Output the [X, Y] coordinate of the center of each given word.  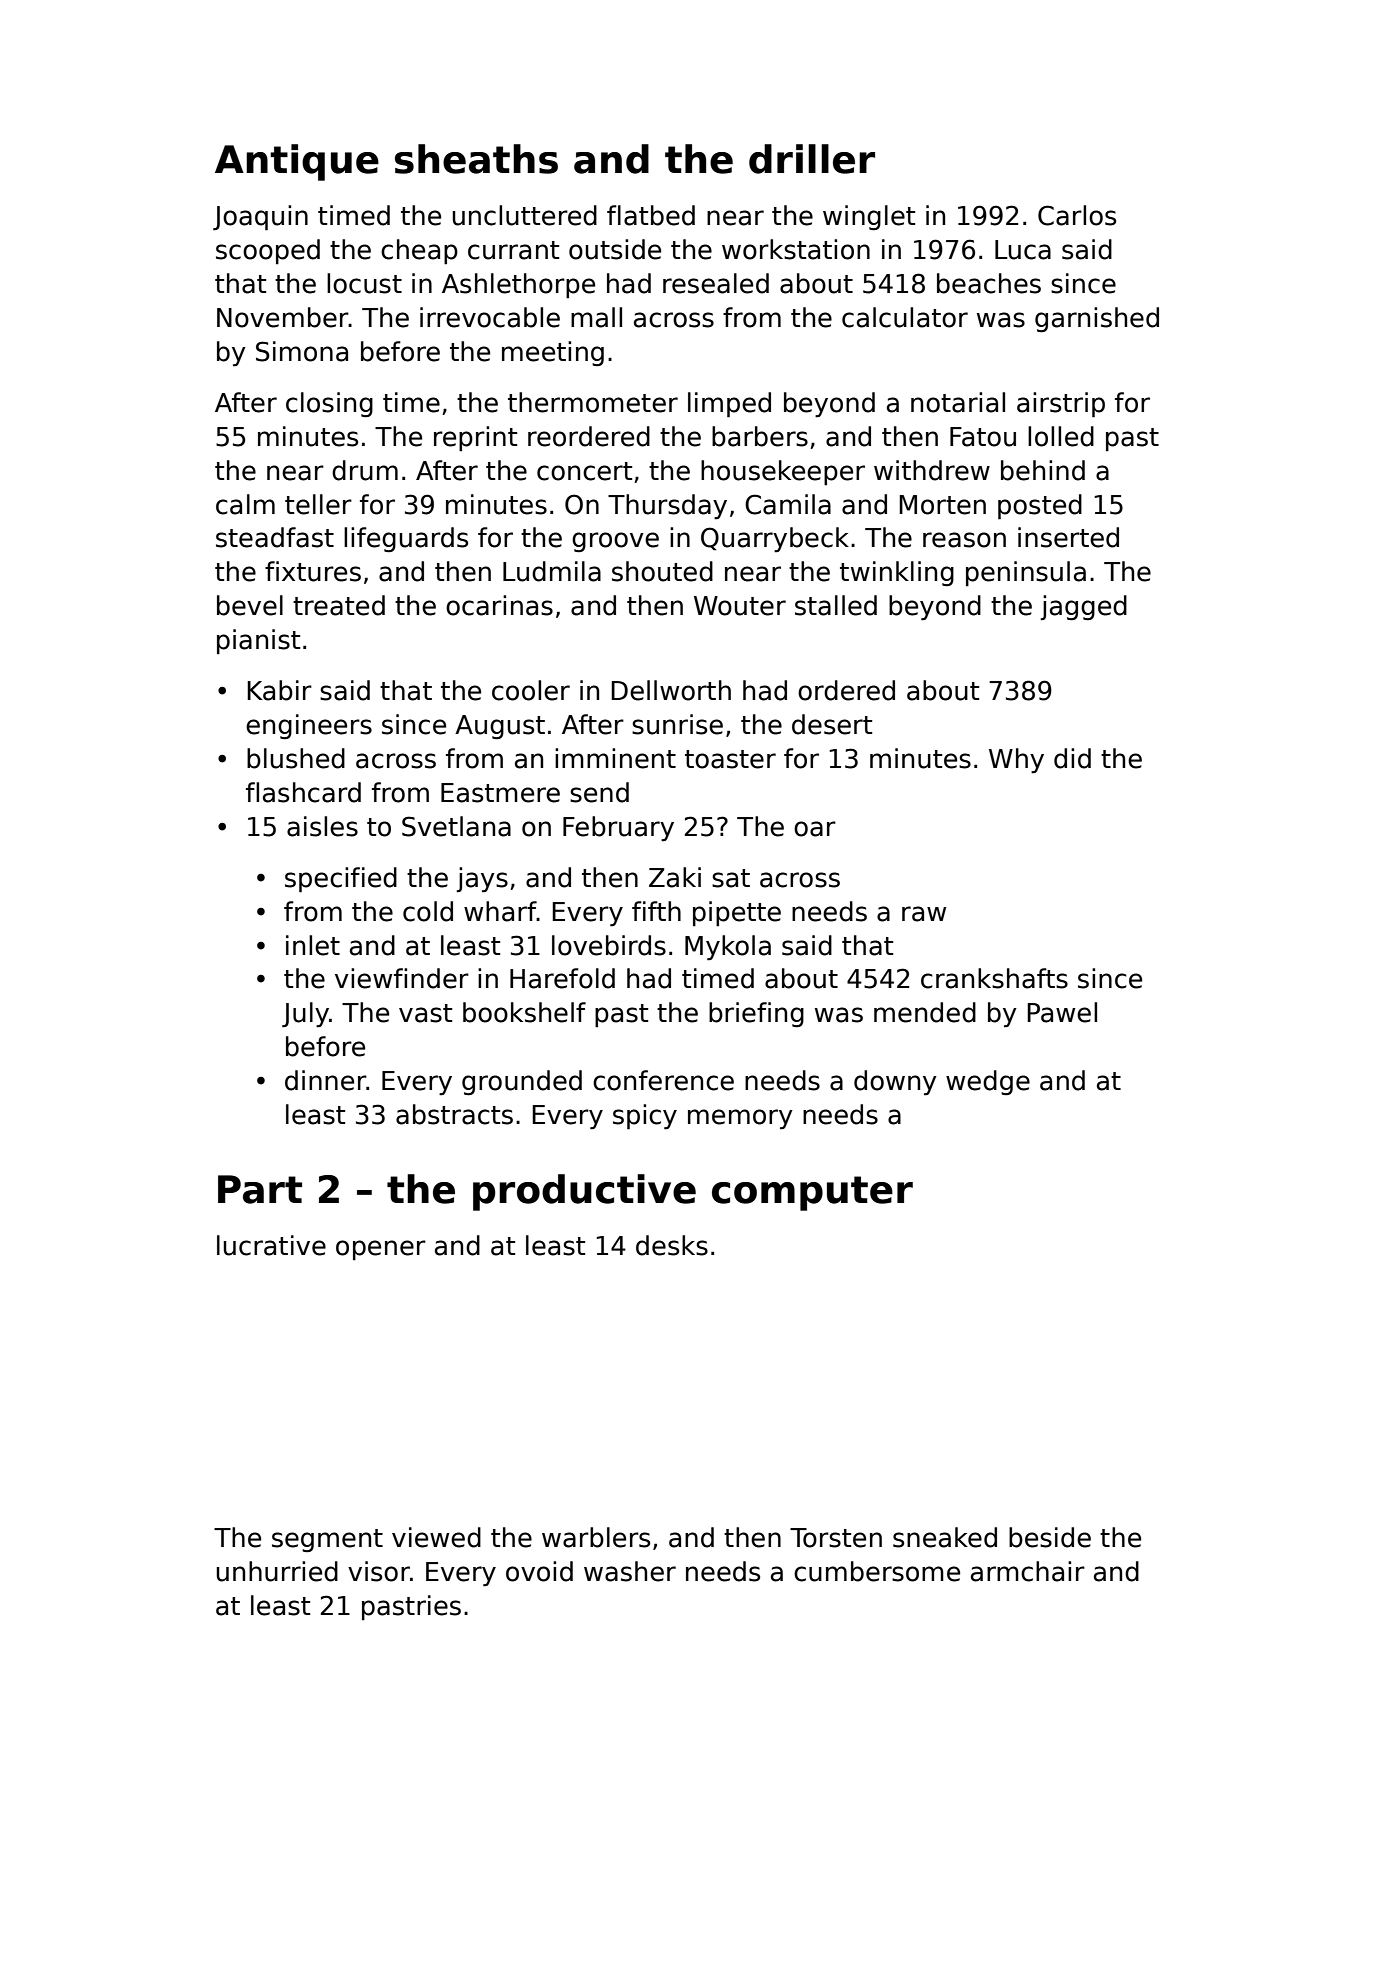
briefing [756, 1014]
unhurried [277, 1571]
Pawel [1062, 1012]
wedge [988, 1082]
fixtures [313, 571]
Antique [297, 162]
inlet [313, 945]
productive [584, 1192]
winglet [869, 217]
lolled [1061, 436]
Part [260, 1189]
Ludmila [552, 571]
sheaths [476, 159]
